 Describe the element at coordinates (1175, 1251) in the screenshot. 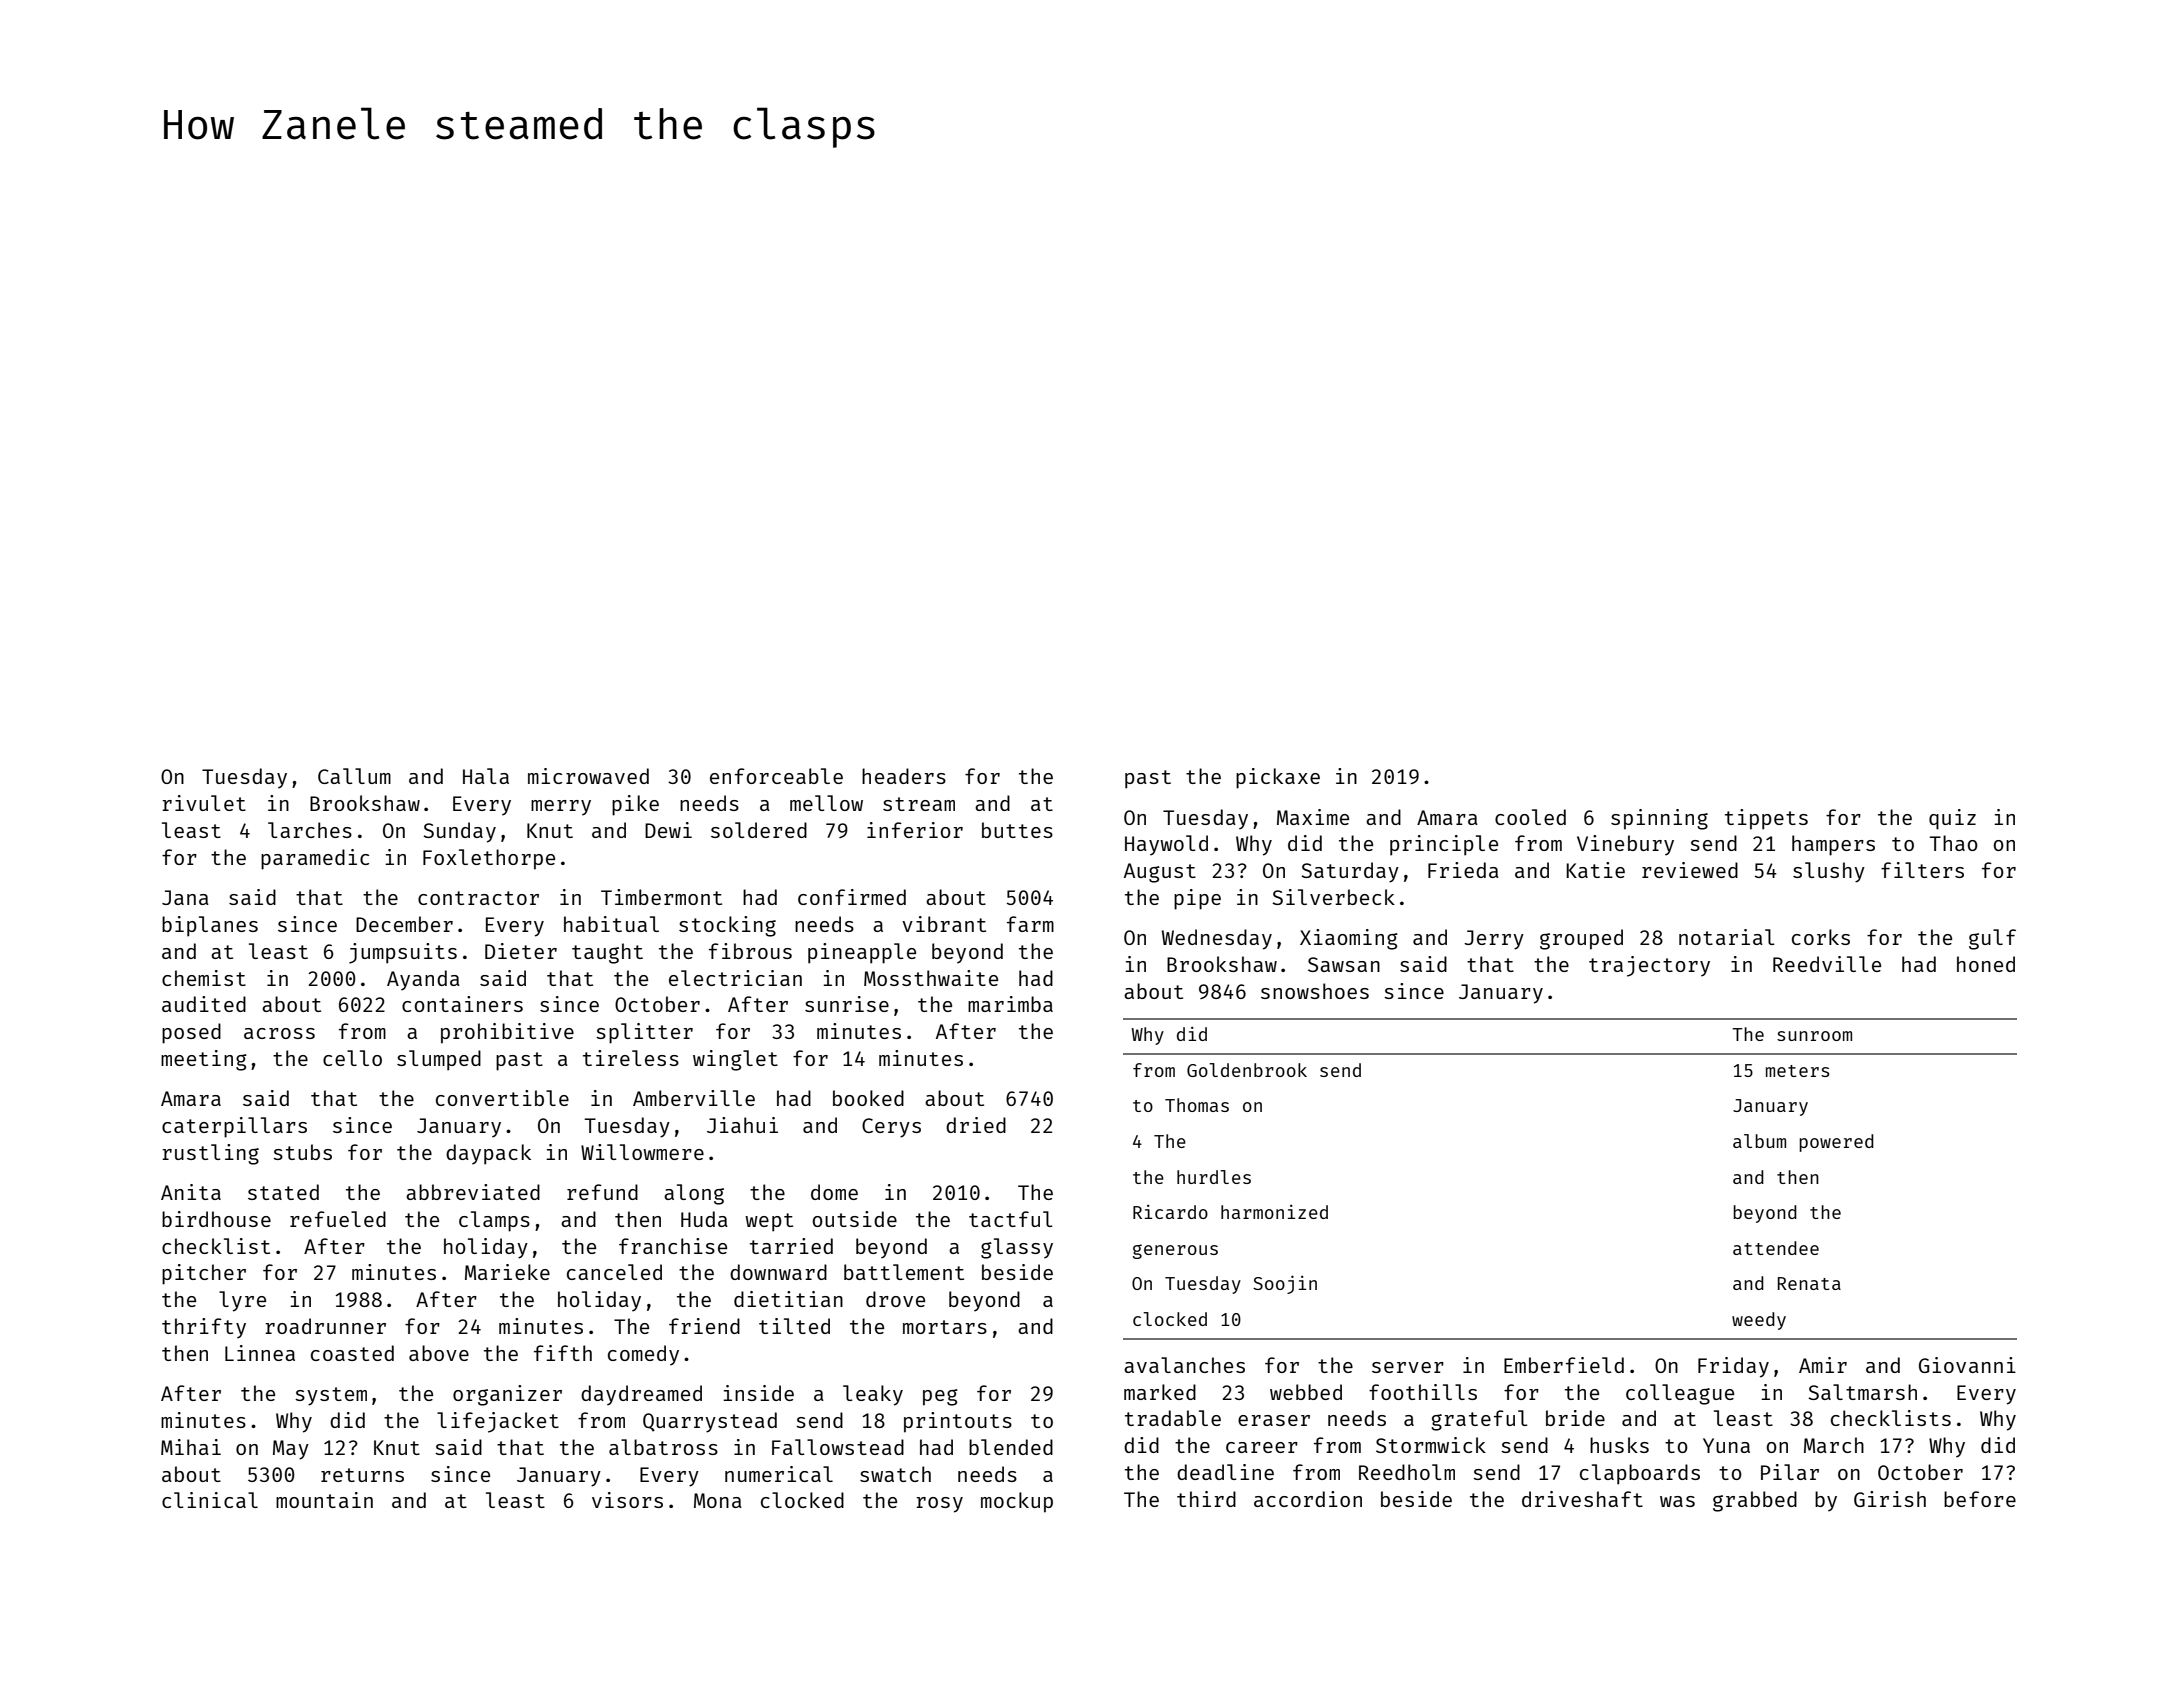

I see `generous` at that location.
